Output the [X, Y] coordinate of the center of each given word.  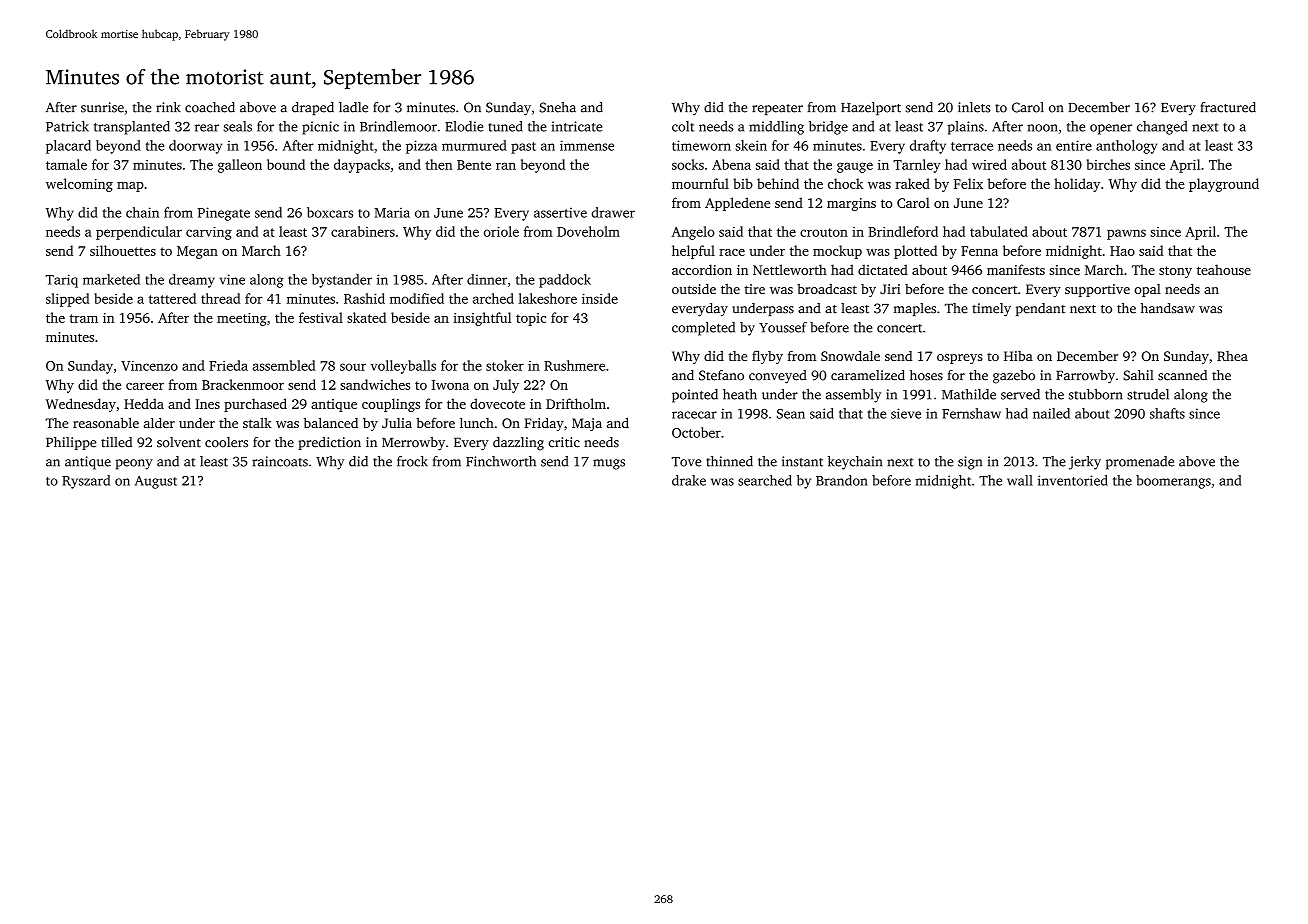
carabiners [363, 231]
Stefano [721, 375]
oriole [501, 231]
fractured [1228, 107]
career [145, 386]
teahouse [1224, 269]
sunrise [102, 107]
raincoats [280, 461]
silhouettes [123, 250]
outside [694, 289]
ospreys [960, 359]
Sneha [557, 107]
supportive [1097, 290]
